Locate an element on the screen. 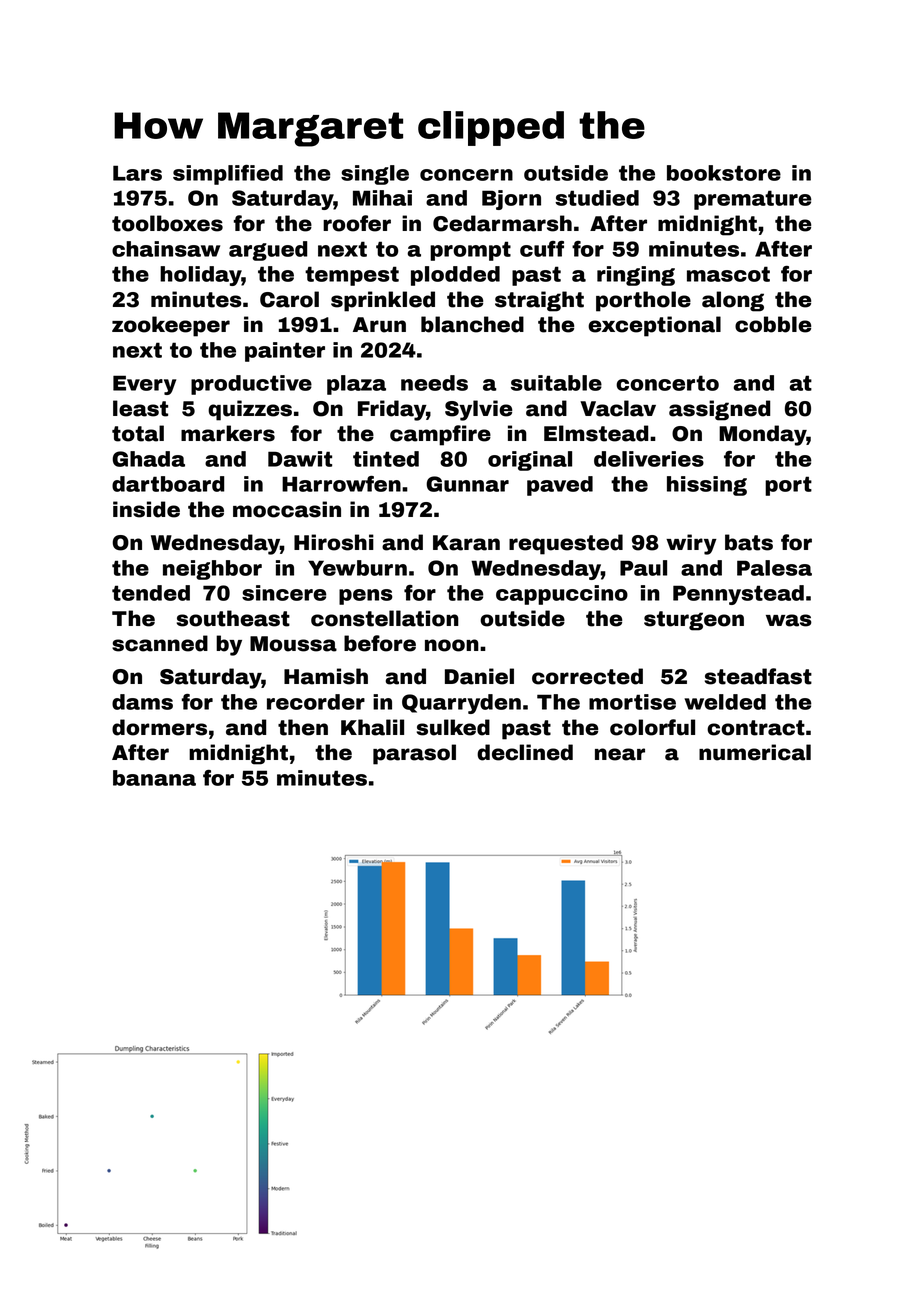 The width and height of the screenshot is (924, 1311). cobble is located at coordinates (773, 324).
